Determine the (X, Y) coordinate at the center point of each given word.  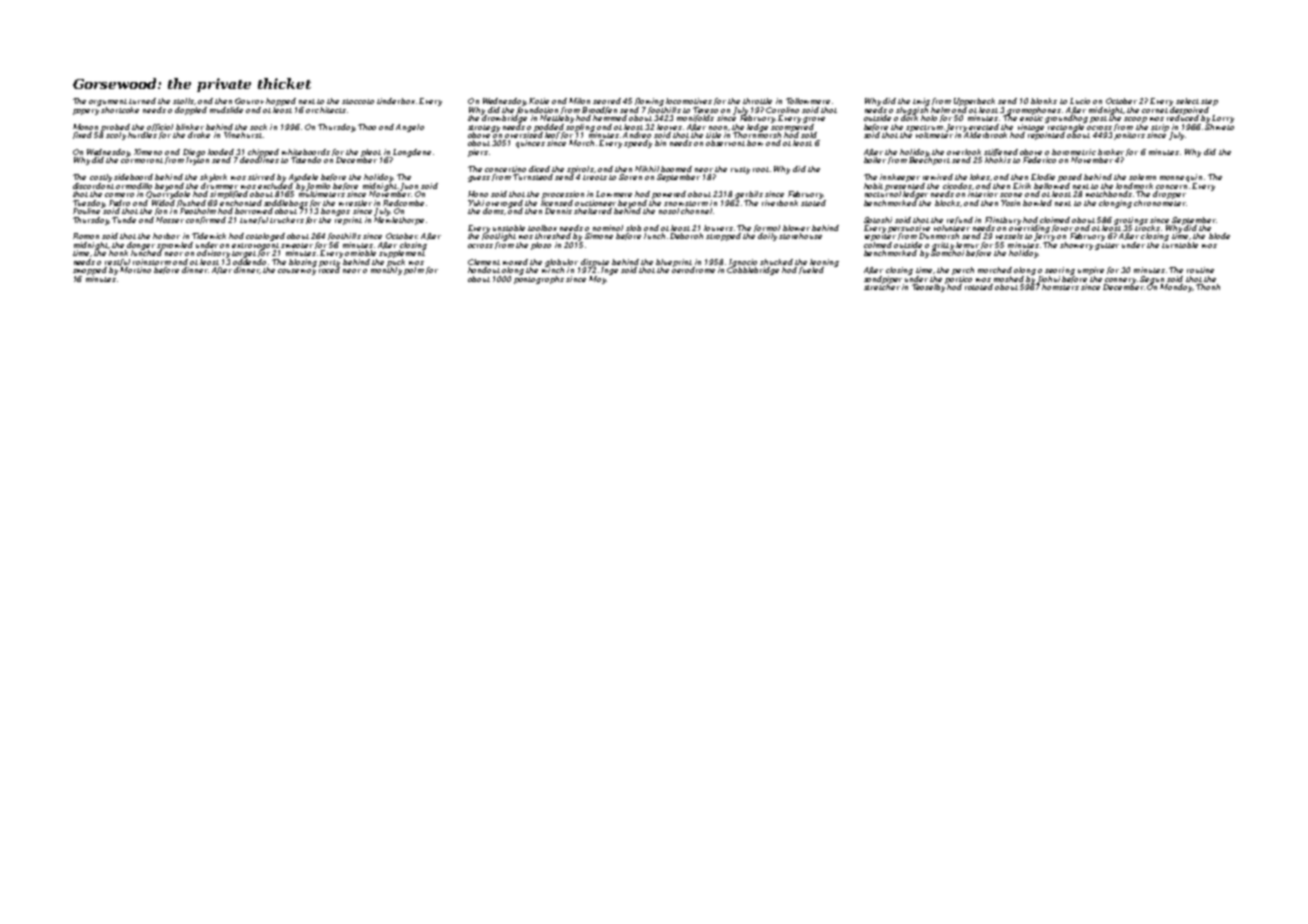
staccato (358, 101)
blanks (1044, 101)
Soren (630, 177)
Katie (539, 101)
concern (1171, 187)
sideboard (133, 177)
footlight (499, 237)
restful (117, 262)
